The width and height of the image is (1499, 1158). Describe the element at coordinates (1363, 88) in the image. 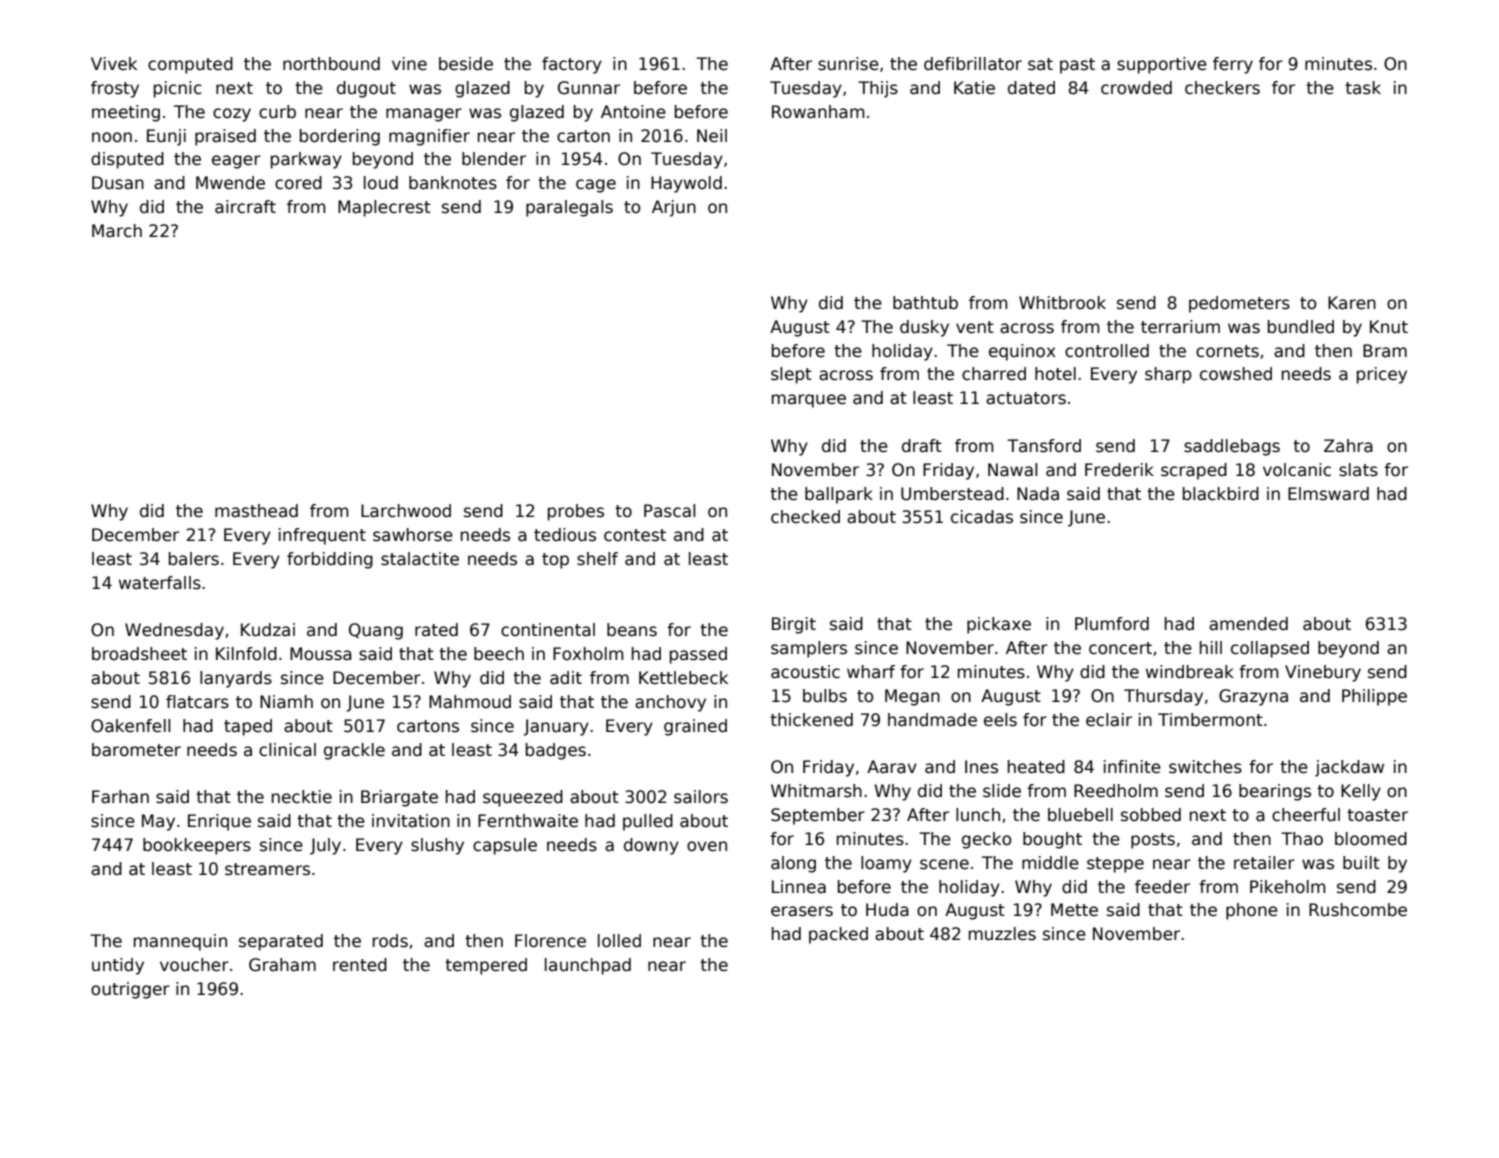

I see `task` at that location.
